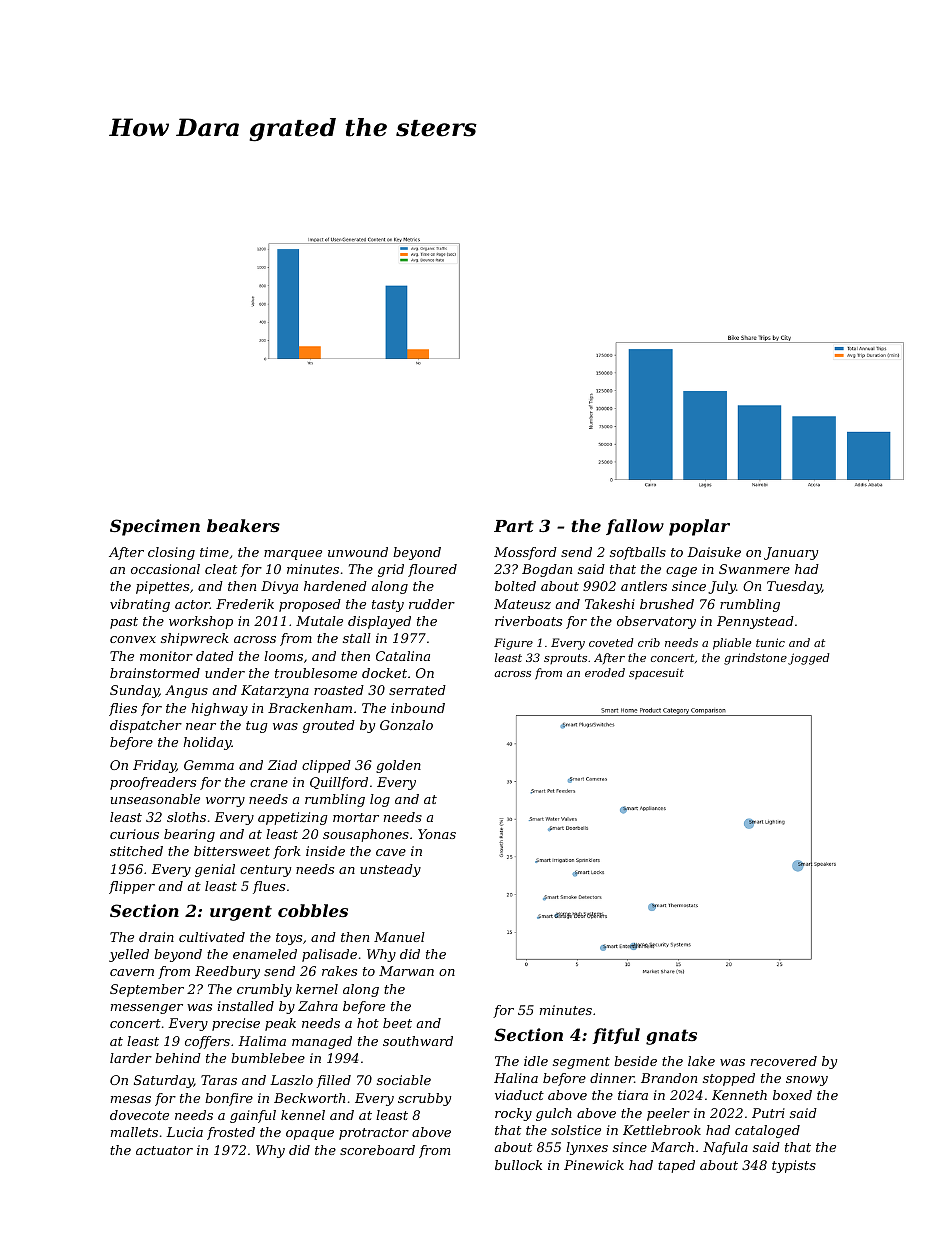  Describe the element at coordinates (377, 1150) in the screenshot. I see `scoreboard` at that location.
